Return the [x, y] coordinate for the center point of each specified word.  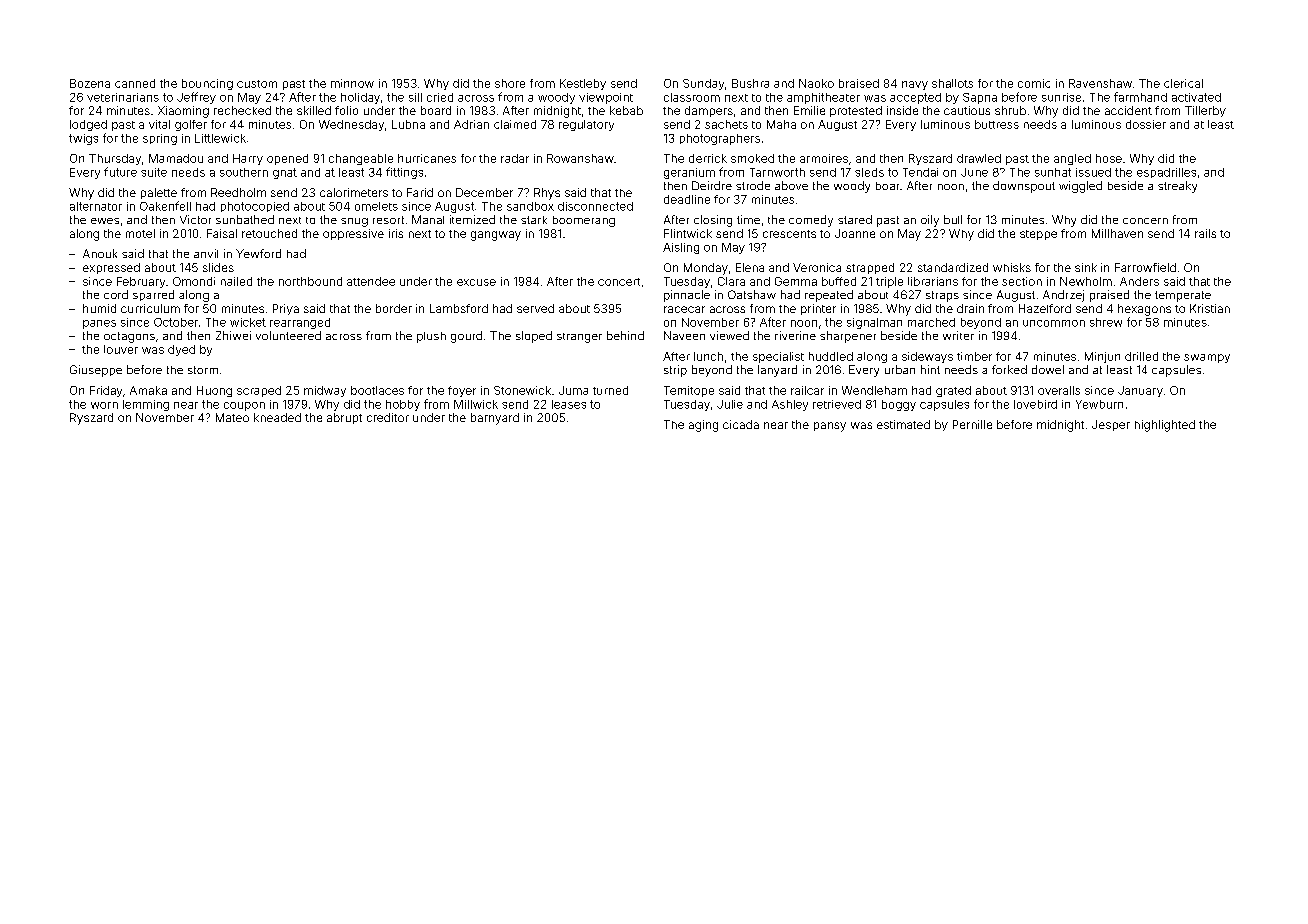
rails [1205, 233]
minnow [352, 83]
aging [703, 426]
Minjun [1102, 357]
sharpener [848, 337]
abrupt [344, 418]
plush [431, 337]
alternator [96, 206]
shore [510, 83]
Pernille [972, 424]
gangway [496, 236]
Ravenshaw [1100, 83]
